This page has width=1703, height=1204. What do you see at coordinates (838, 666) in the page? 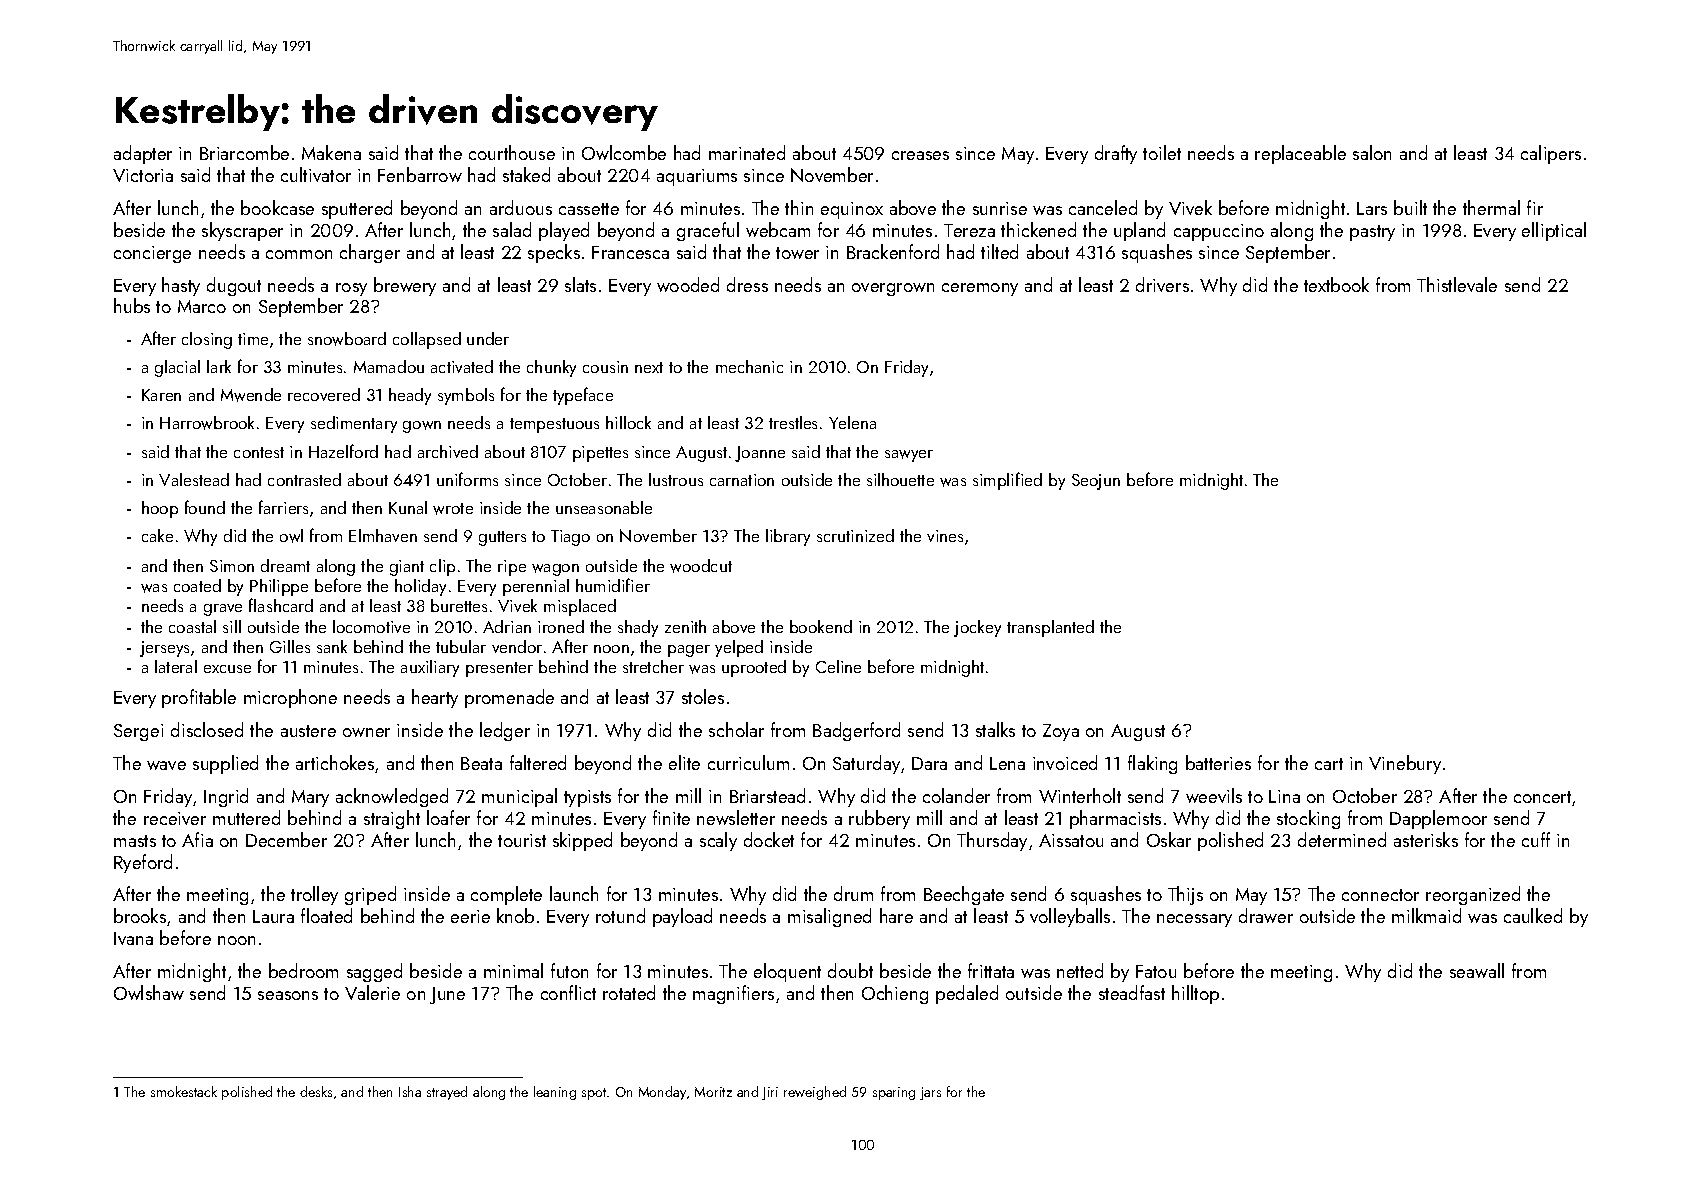
I see `Celine` at bounding box center [838, 666].
